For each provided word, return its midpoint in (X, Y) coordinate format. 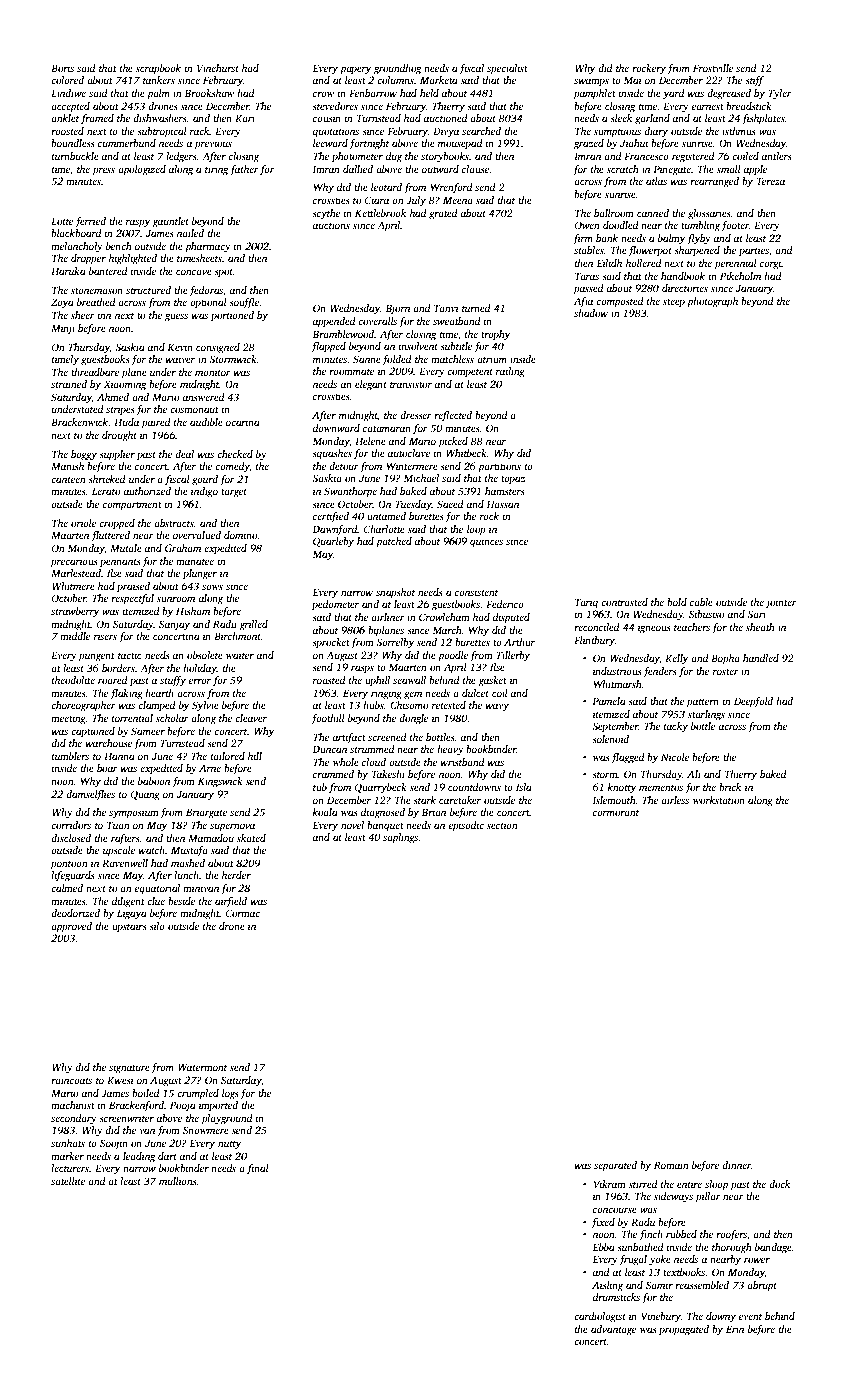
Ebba (603, 1247)
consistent (476, 592)
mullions (178, 1181)
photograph (712, 302)
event (750, 1317)
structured (148, 290)
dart (167, 1156)
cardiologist (600, 1317)
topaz (513, 480)
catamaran (387, 429)
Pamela (609, 701)
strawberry (75, 612)
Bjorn (397, 309)
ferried (90, 222)
